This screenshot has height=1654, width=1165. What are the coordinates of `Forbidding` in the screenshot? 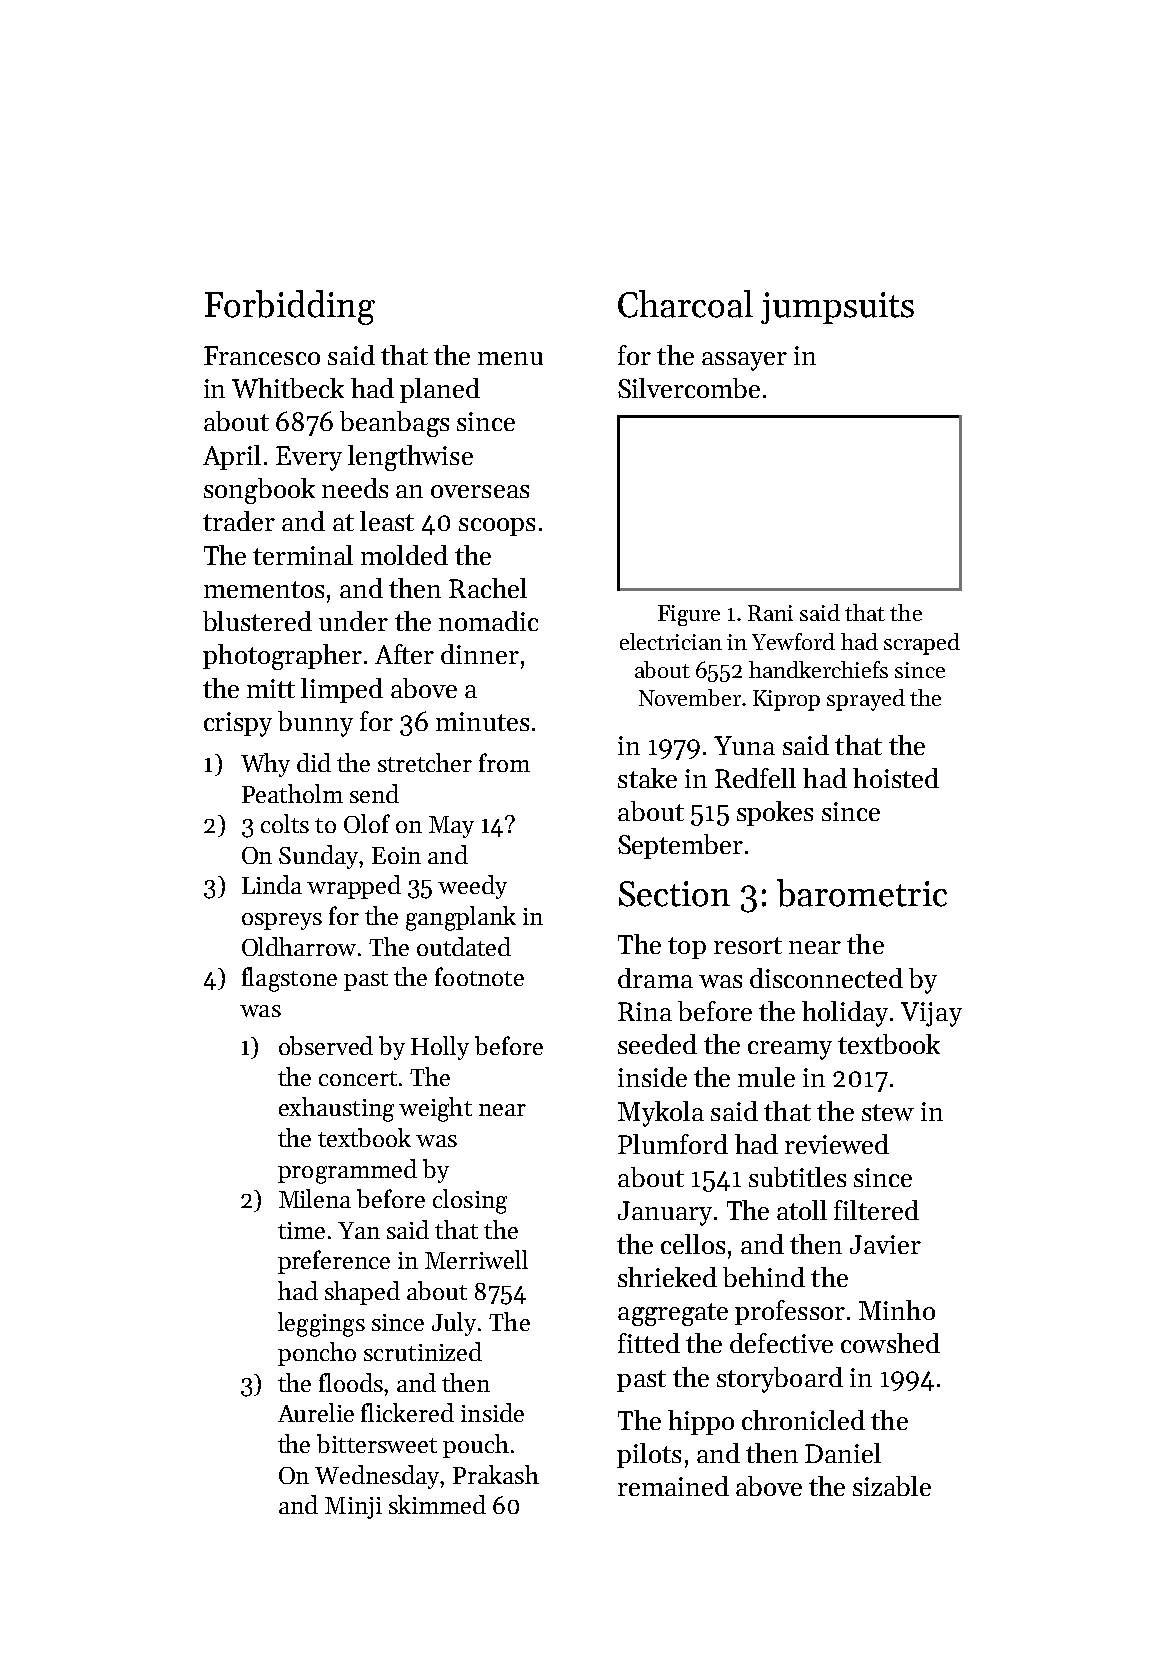 It's located at (290, 307).
